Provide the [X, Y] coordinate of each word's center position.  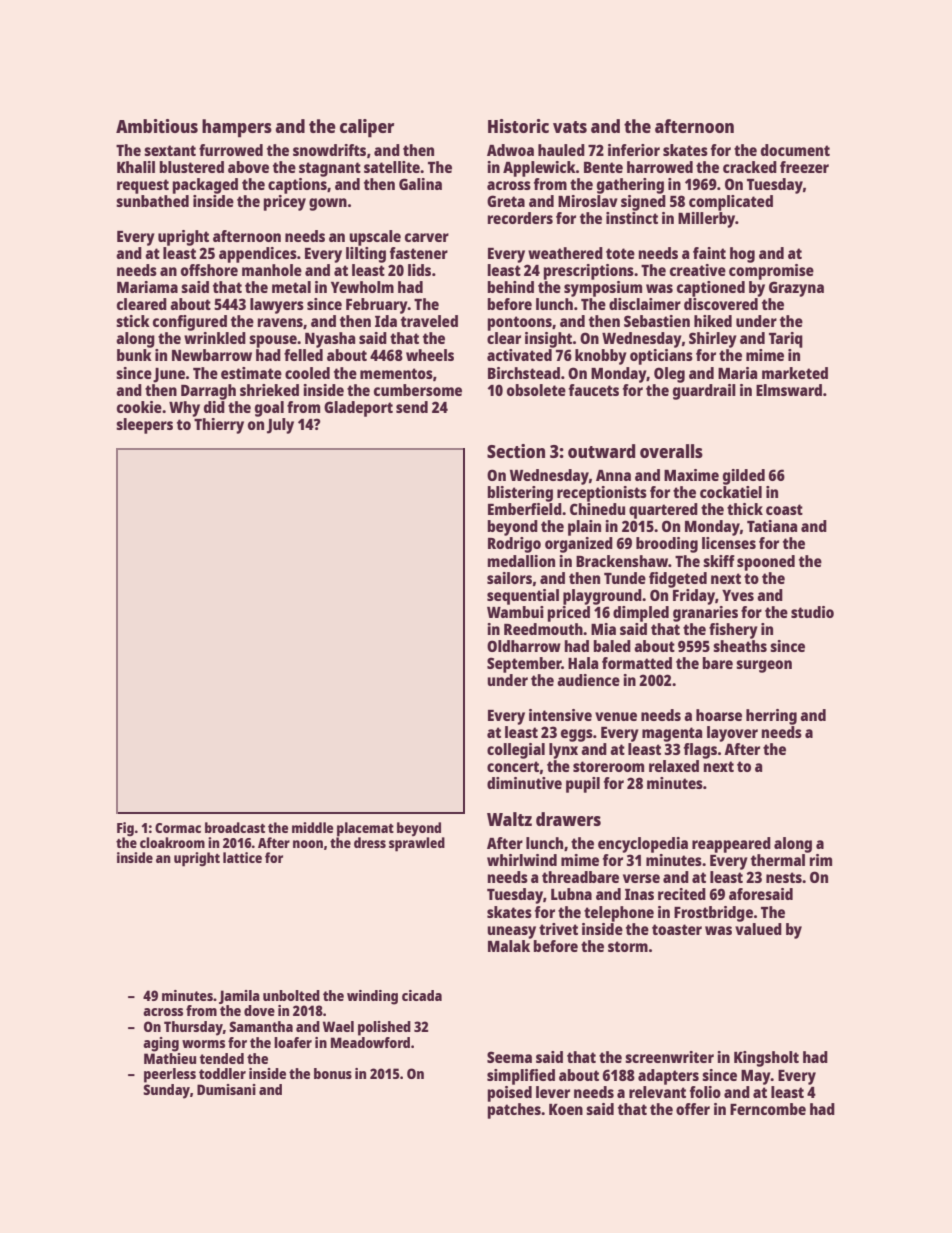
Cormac [178, 828]
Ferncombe [768, 1109]
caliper [367, 128]
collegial [516, 751]
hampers [237, 128]
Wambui [515, 612]
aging [161, 1044]
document [795, 150]
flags [700, 751]
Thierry [219, 426]
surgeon [764, 666]
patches [514, 1111]
